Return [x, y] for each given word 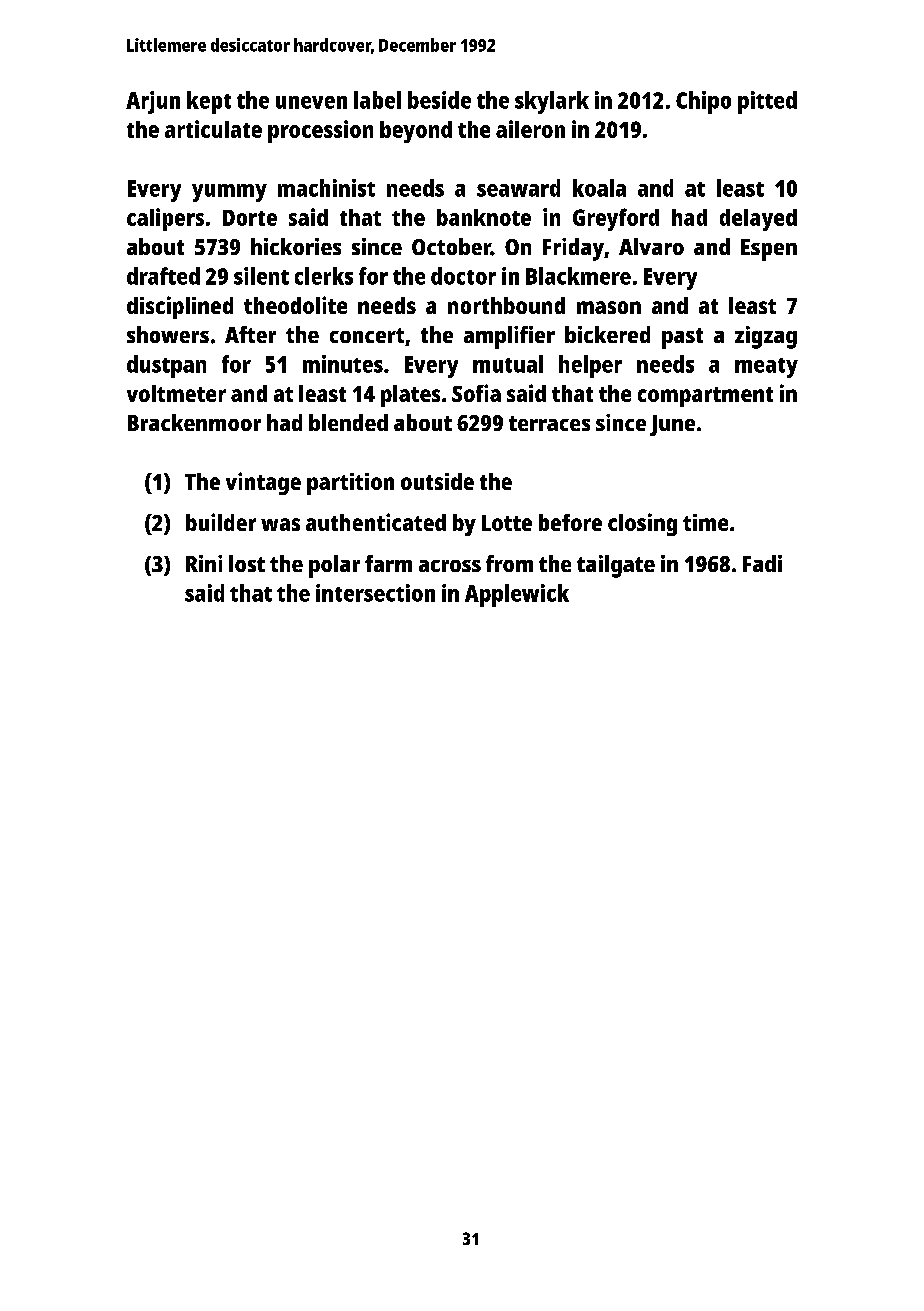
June [672, 425]
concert [367, 335]
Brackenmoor [194, 422]
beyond [416, 132]
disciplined [180, 307]
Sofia [476, 393]
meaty [766, 368]
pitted [767, 102]
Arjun [153, 102]
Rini [204, 563]
